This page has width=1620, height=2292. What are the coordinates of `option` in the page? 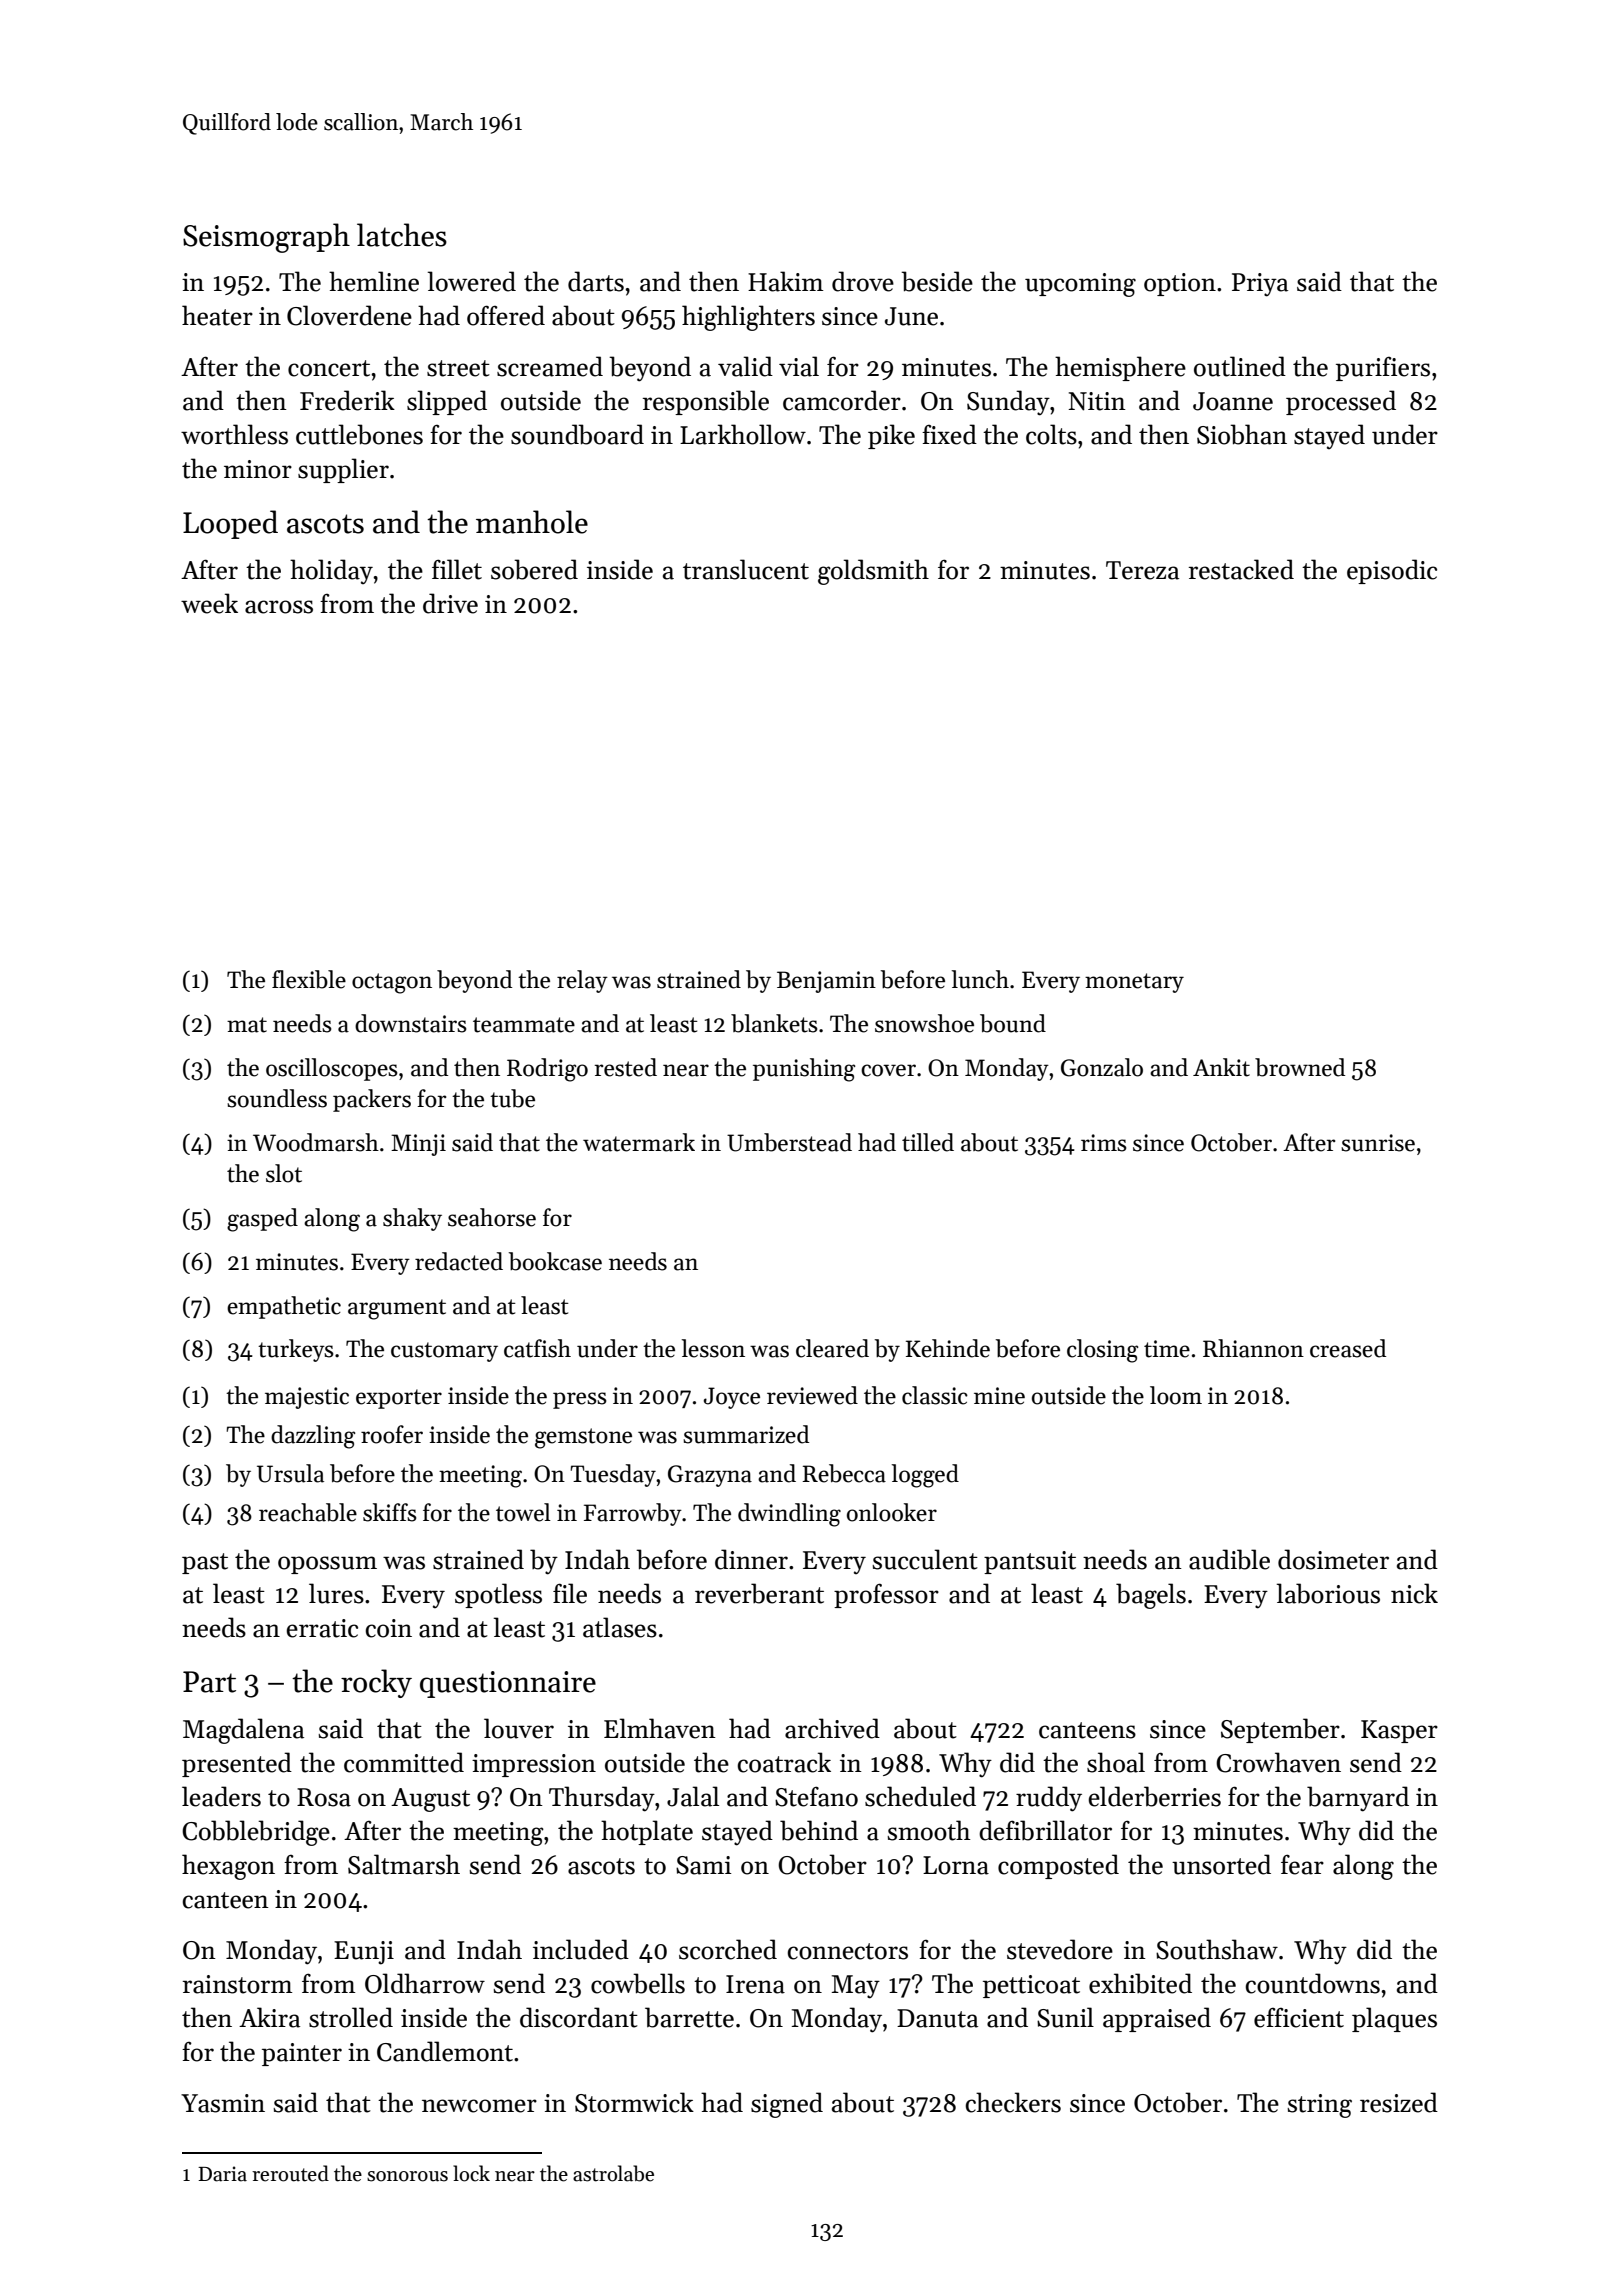 It's located at (1180, 284).
